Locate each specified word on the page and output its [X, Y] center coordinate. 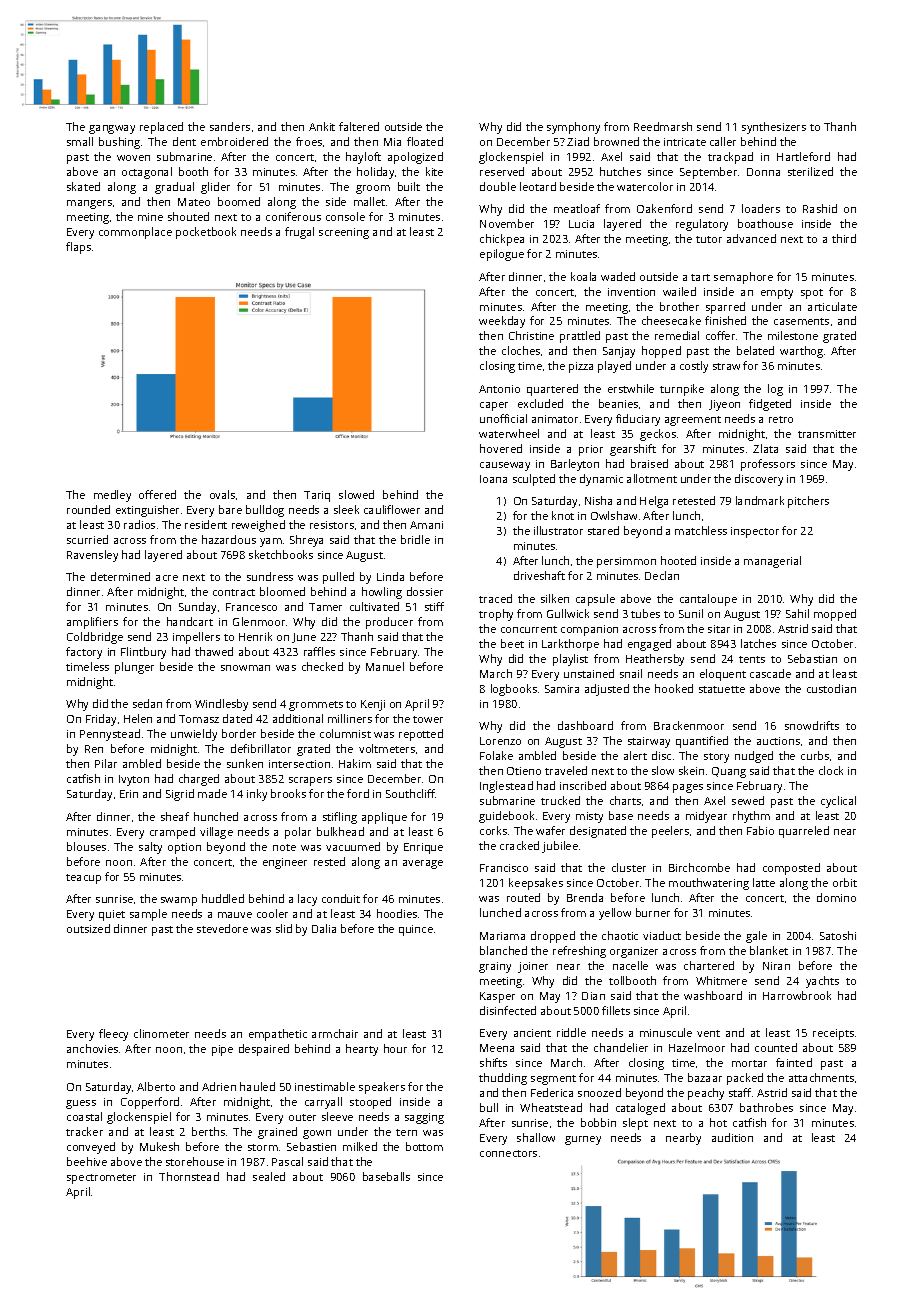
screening [344, 233]
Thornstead [189, 1176]
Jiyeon [724, 405]
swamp [179, 901]
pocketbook [206, 233]
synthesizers [774, 128]
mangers [89, 204]
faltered [359, 126]
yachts [822, 982]
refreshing [579, 952]
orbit [845, 882]
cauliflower [392, 509]
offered [157, 494]
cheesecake [671, 320]
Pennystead [110, 735]
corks [493, 830]
